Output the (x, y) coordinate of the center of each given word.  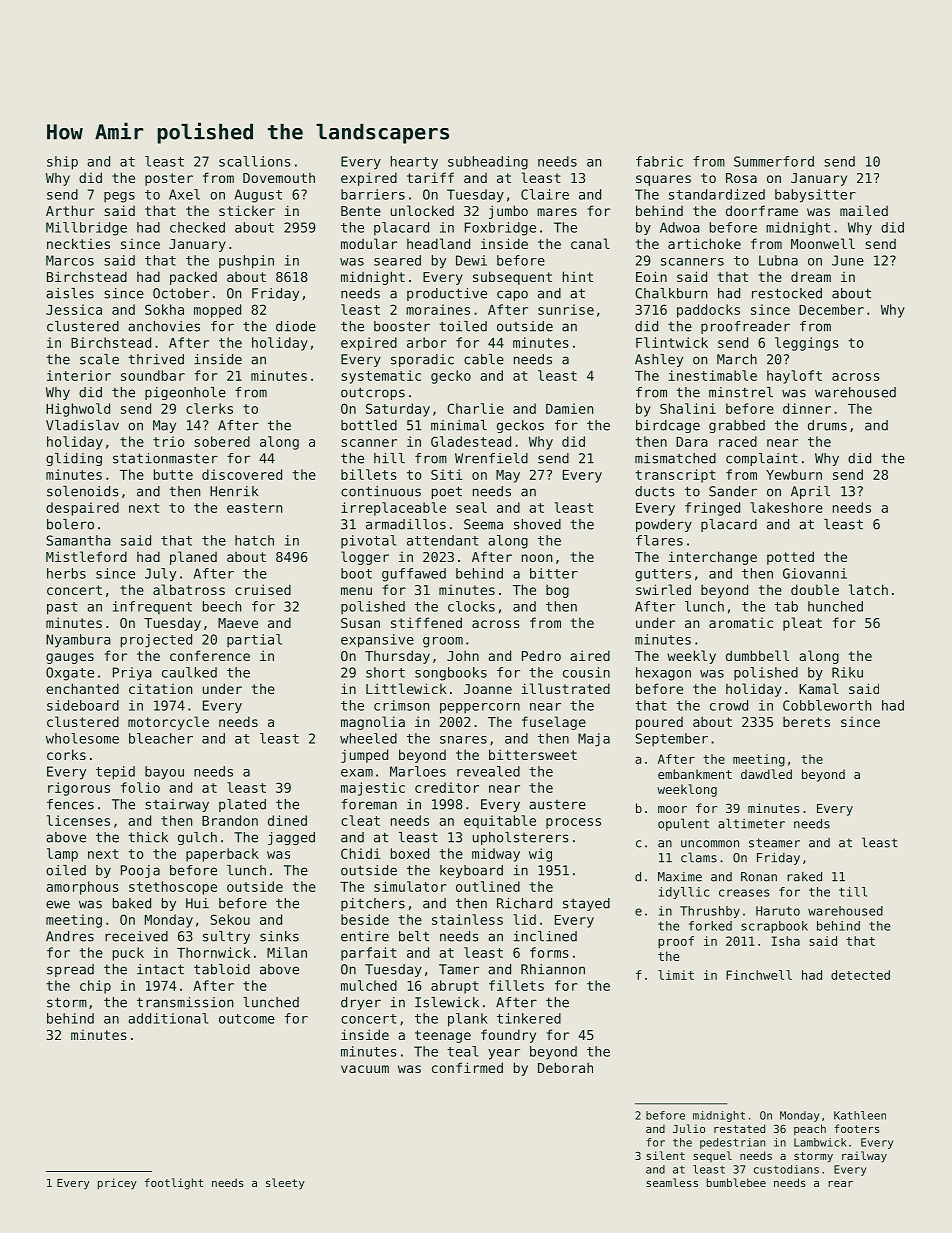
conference (210, 655)
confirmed (467, 1067)
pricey (117, 1184)
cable (484, 359)
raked (804, 876)
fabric (659, 161)
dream (811, 276)
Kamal (819, 688)
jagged (291, 838)
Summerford (774, 161)
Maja (594, 740)
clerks (209, 408)
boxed (410, 853)
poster (169, 179)
